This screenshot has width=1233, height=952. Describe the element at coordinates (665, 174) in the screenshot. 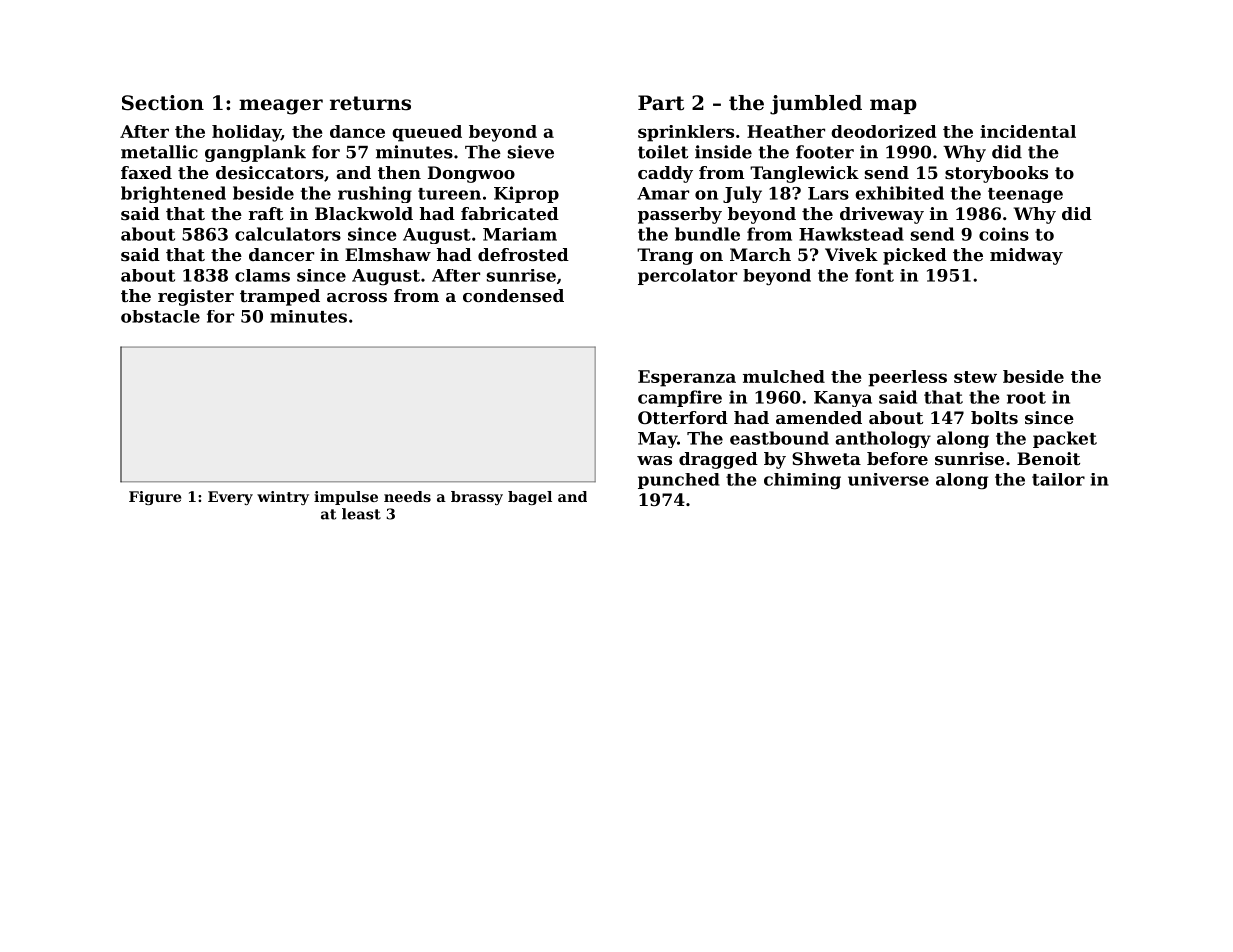

I see `caddy` at that location.
